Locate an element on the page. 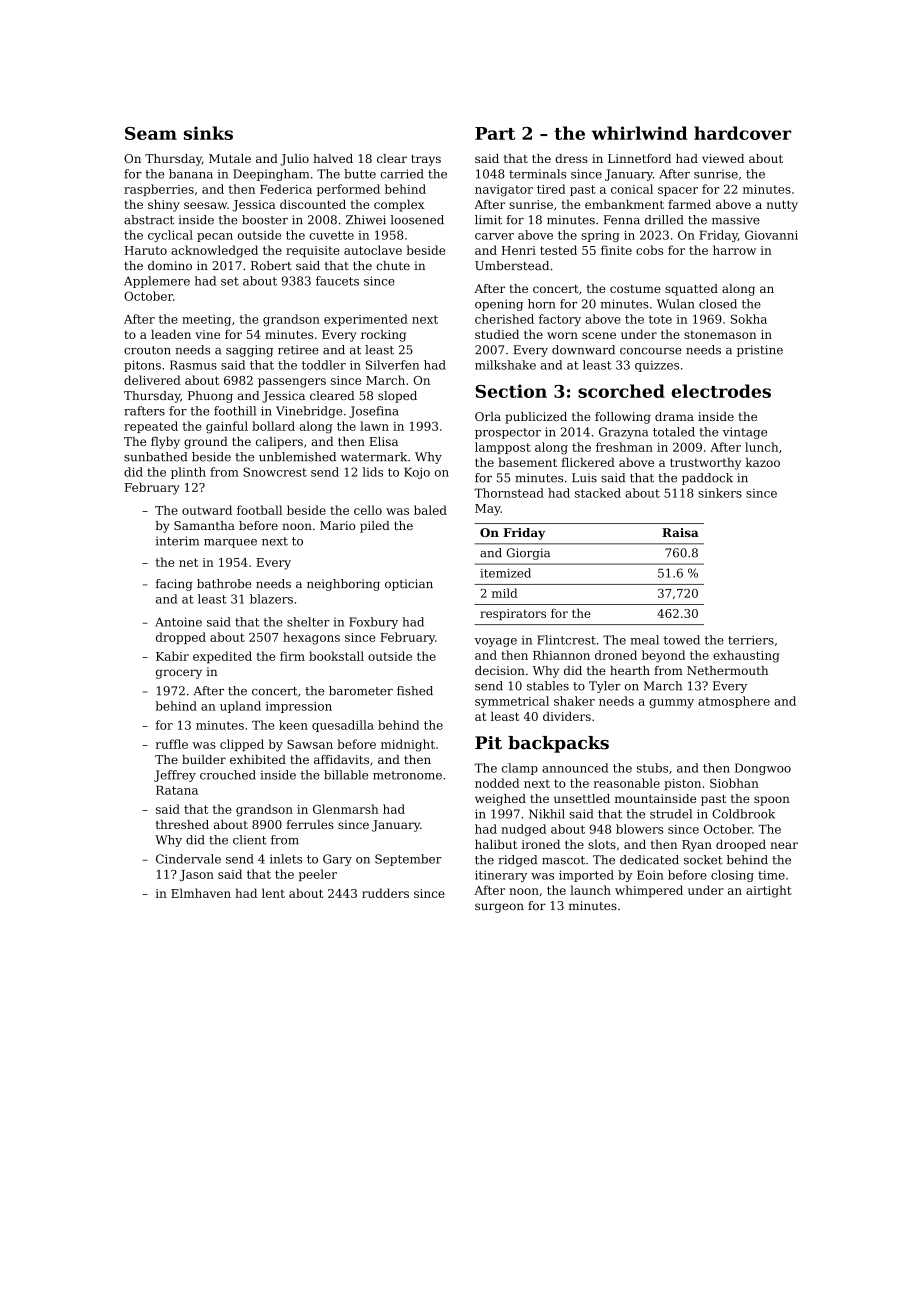  terriers is located at coordinates (751, 640).
